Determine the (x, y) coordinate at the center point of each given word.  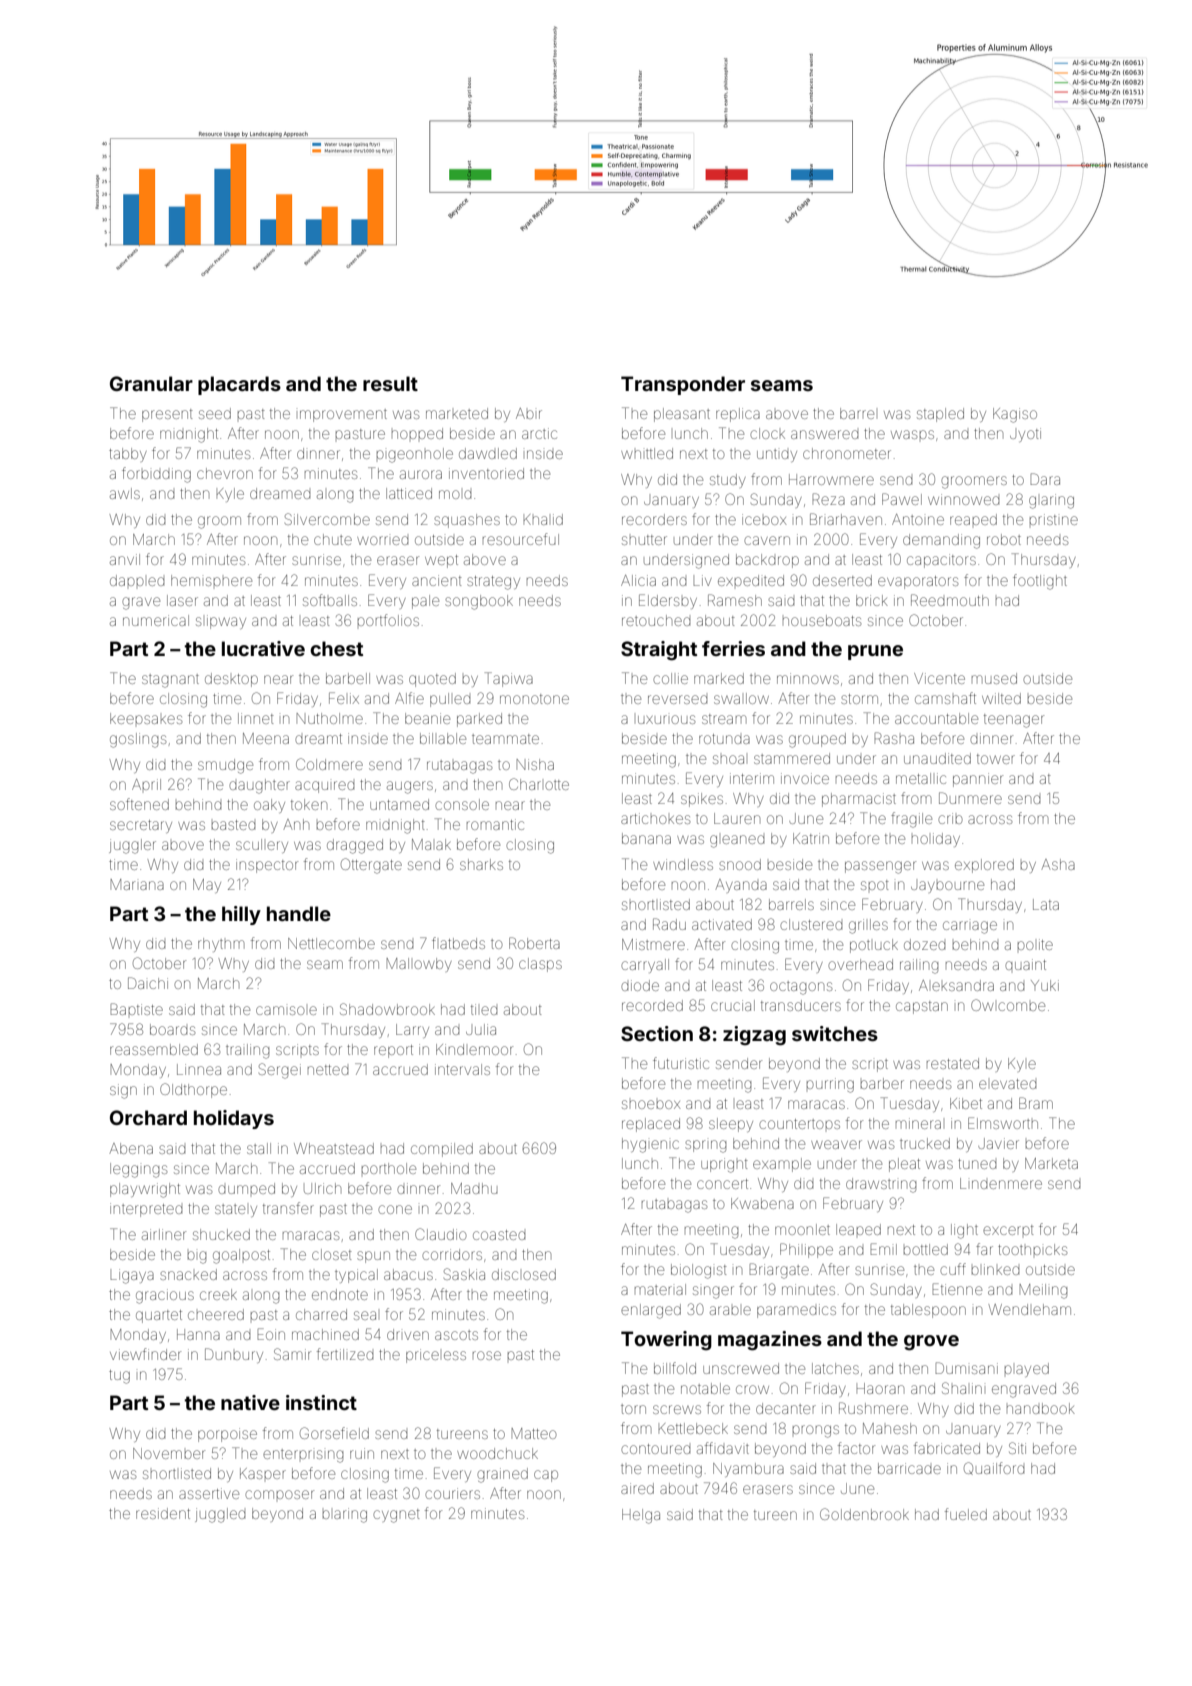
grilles (868, 926)
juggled (220, 1515)
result (390, 383)
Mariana (137, 884)
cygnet (396, 1516)
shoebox (651, 1104)
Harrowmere (831, 479)
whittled (647, 453)
